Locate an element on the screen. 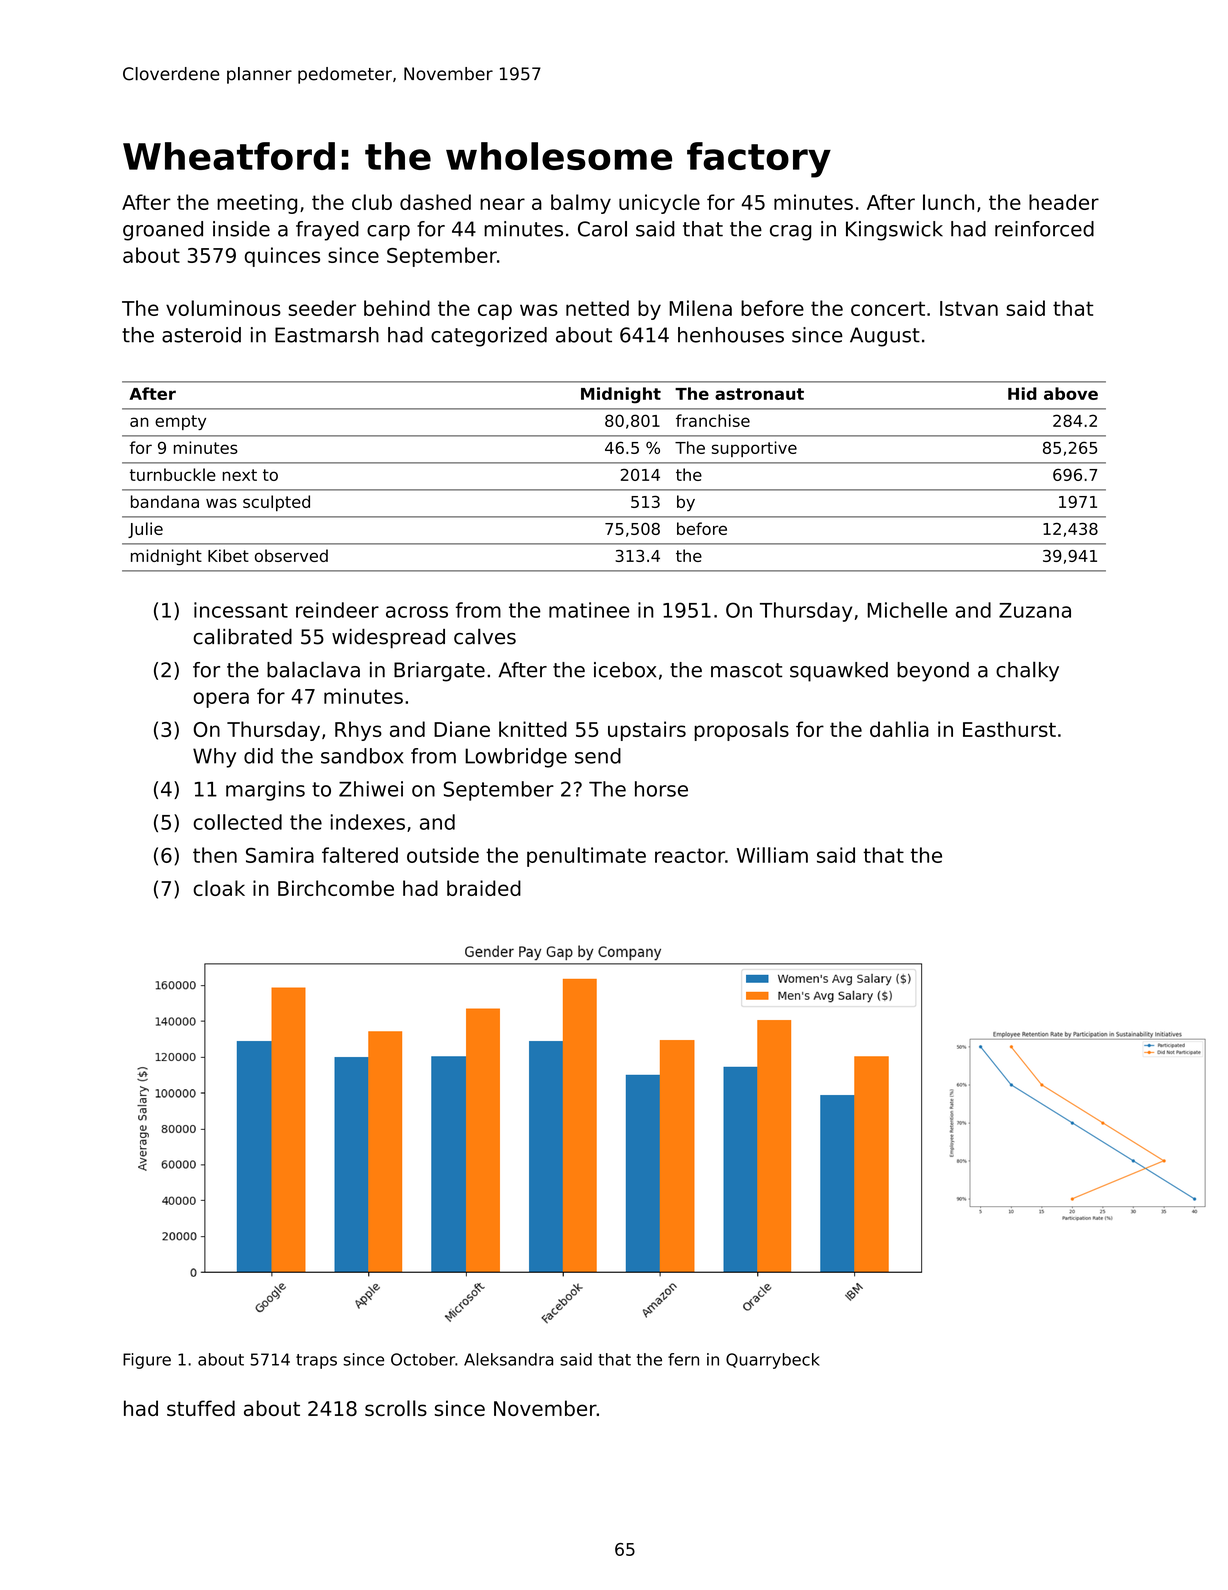 The image size is (1228, 1590). unicycle is located at coordinates (659, 204).
